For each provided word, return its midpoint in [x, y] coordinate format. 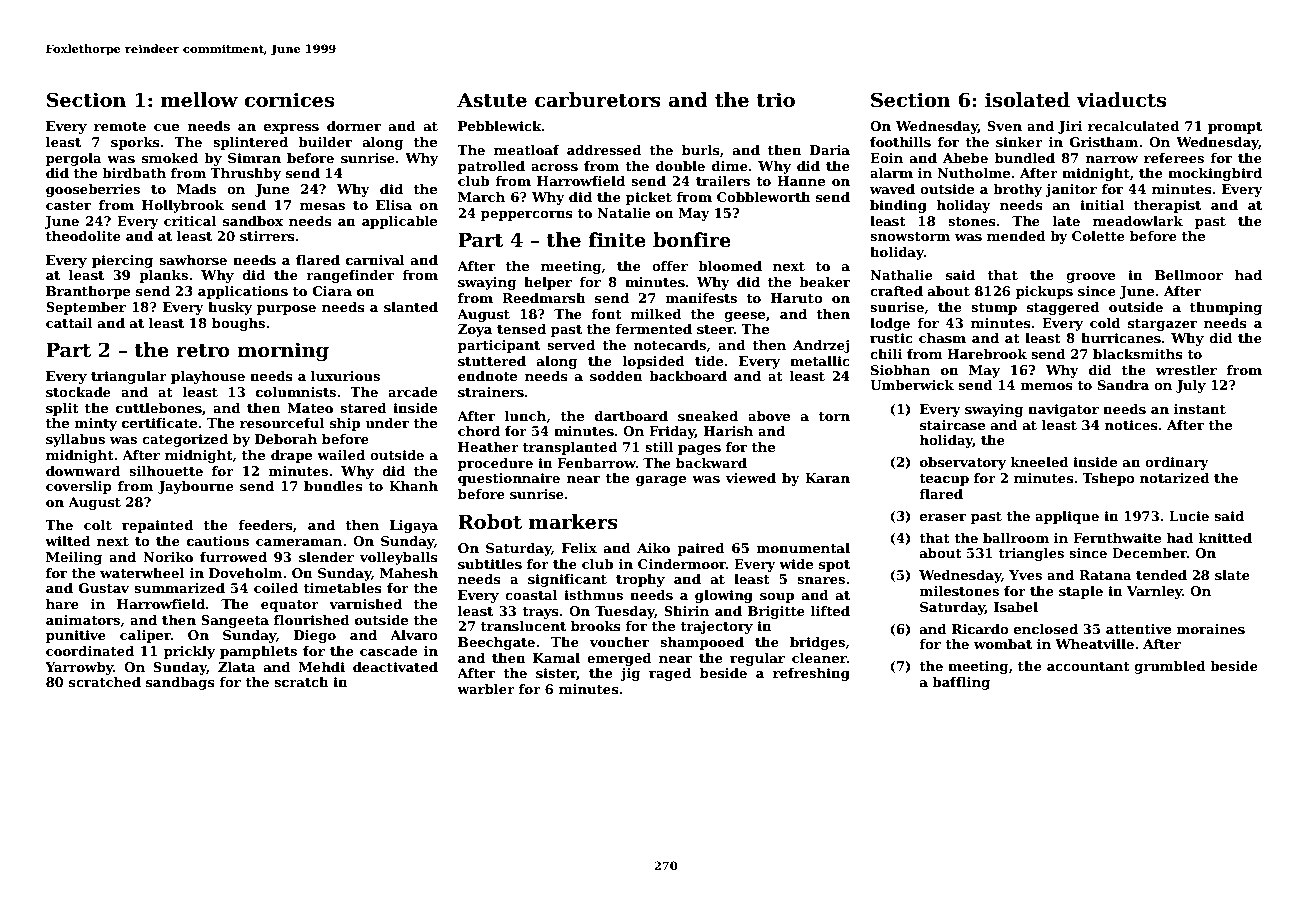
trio [775, 100]
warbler [486, 689]
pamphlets [258, 652]
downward [83, 471]
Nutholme [973, 173]
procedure [495, 464]
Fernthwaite [1117, 538]
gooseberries [93, 190]
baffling [961, 683]
